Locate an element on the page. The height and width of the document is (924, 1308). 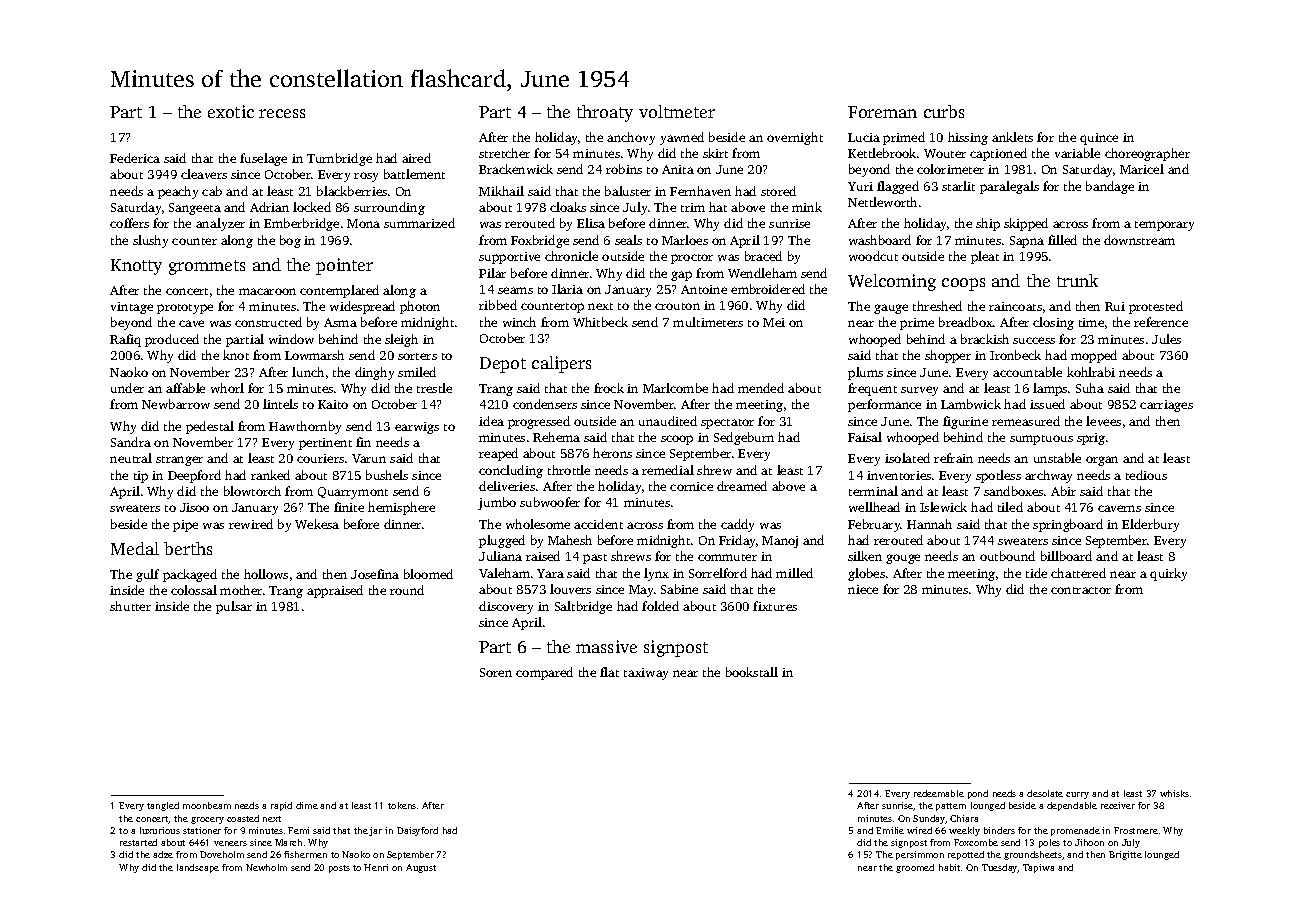
fixtures is located at coordinates (775, 606).
